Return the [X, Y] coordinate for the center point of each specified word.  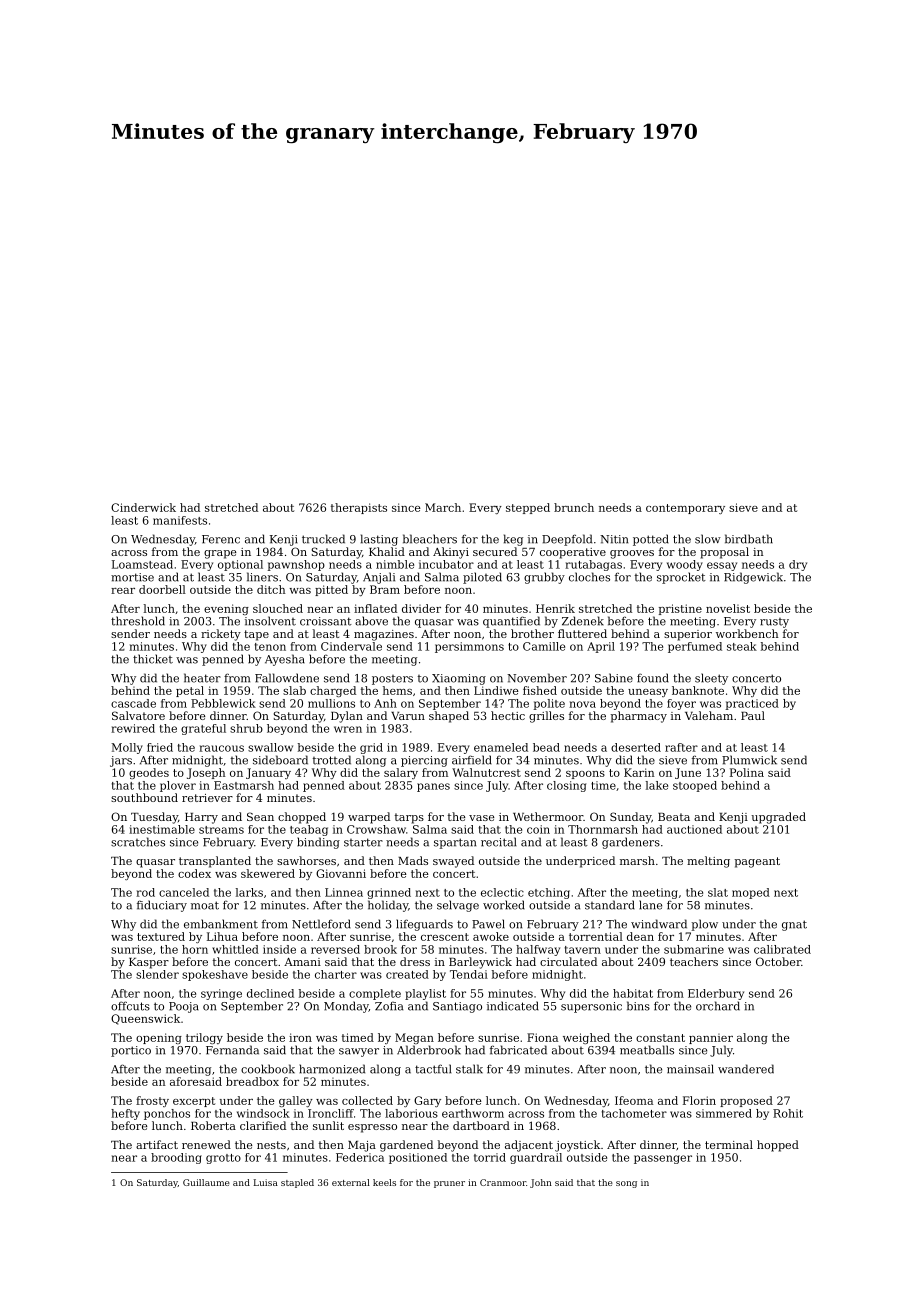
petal [190, 691]
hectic [508, 715]
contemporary [685, 509]
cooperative [573, 553]
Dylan [347, 717]
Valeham [709, 715]
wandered [746, 1069]
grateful [203, 729]
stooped [695, 786]
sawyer [359, 1052]
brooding [176, 1158]
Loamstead [142, 564]
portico [131, 1051]
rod [145, 892]
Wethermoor [548, 816]
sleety [711, 679]
